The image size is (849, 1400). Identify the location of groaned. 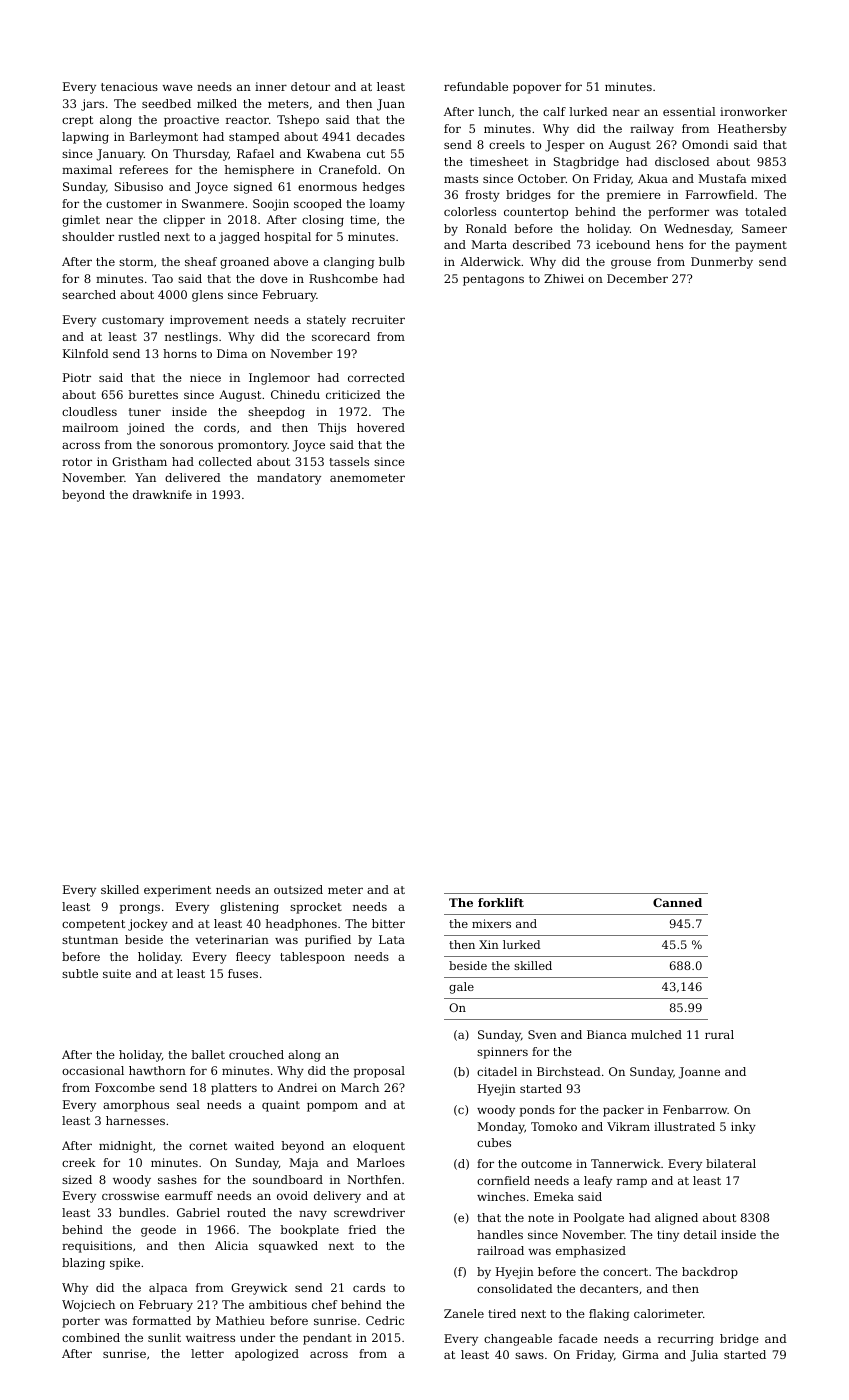
(244, 263).
